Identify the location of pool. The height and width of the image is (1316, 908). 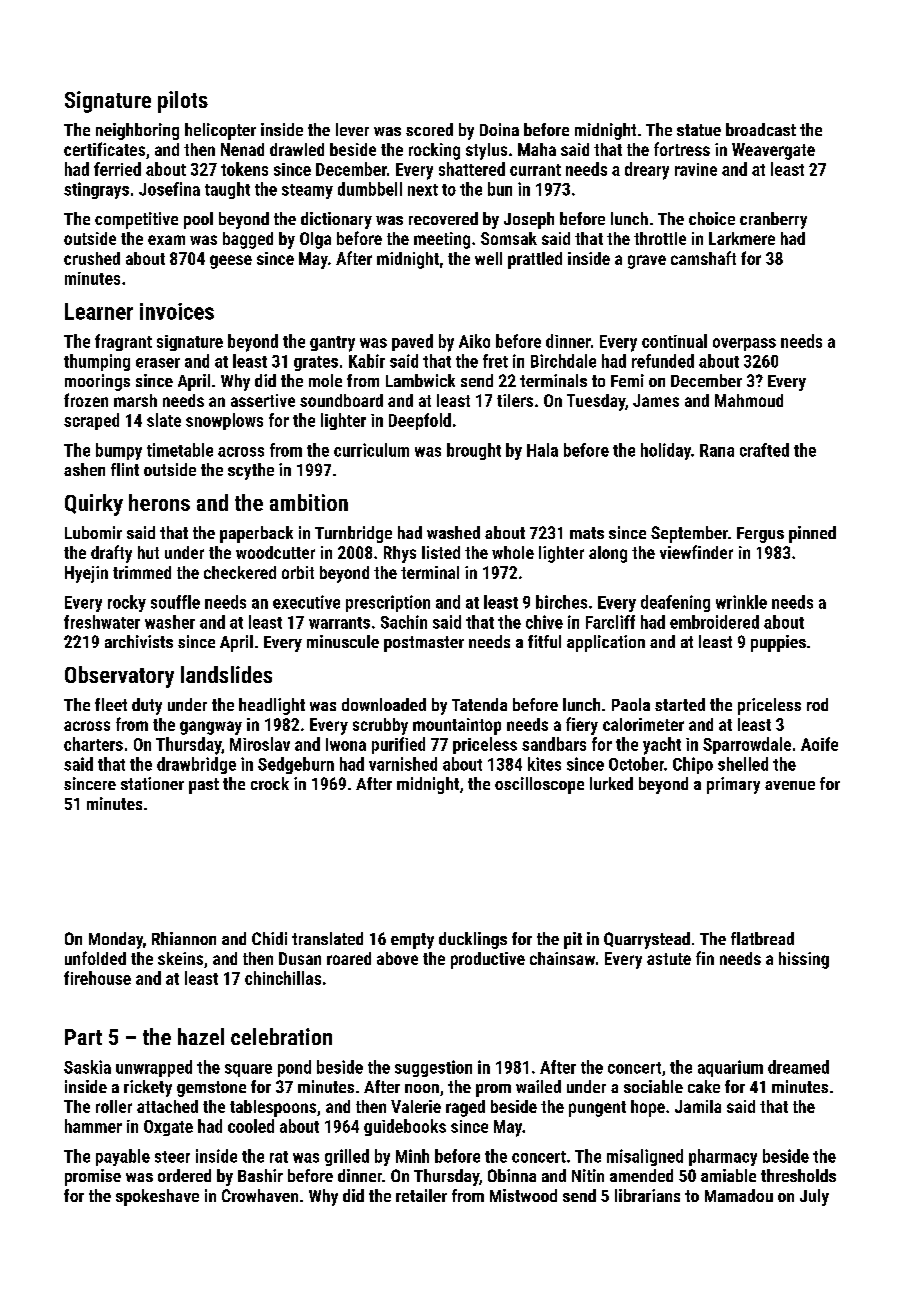
(198, 220).
